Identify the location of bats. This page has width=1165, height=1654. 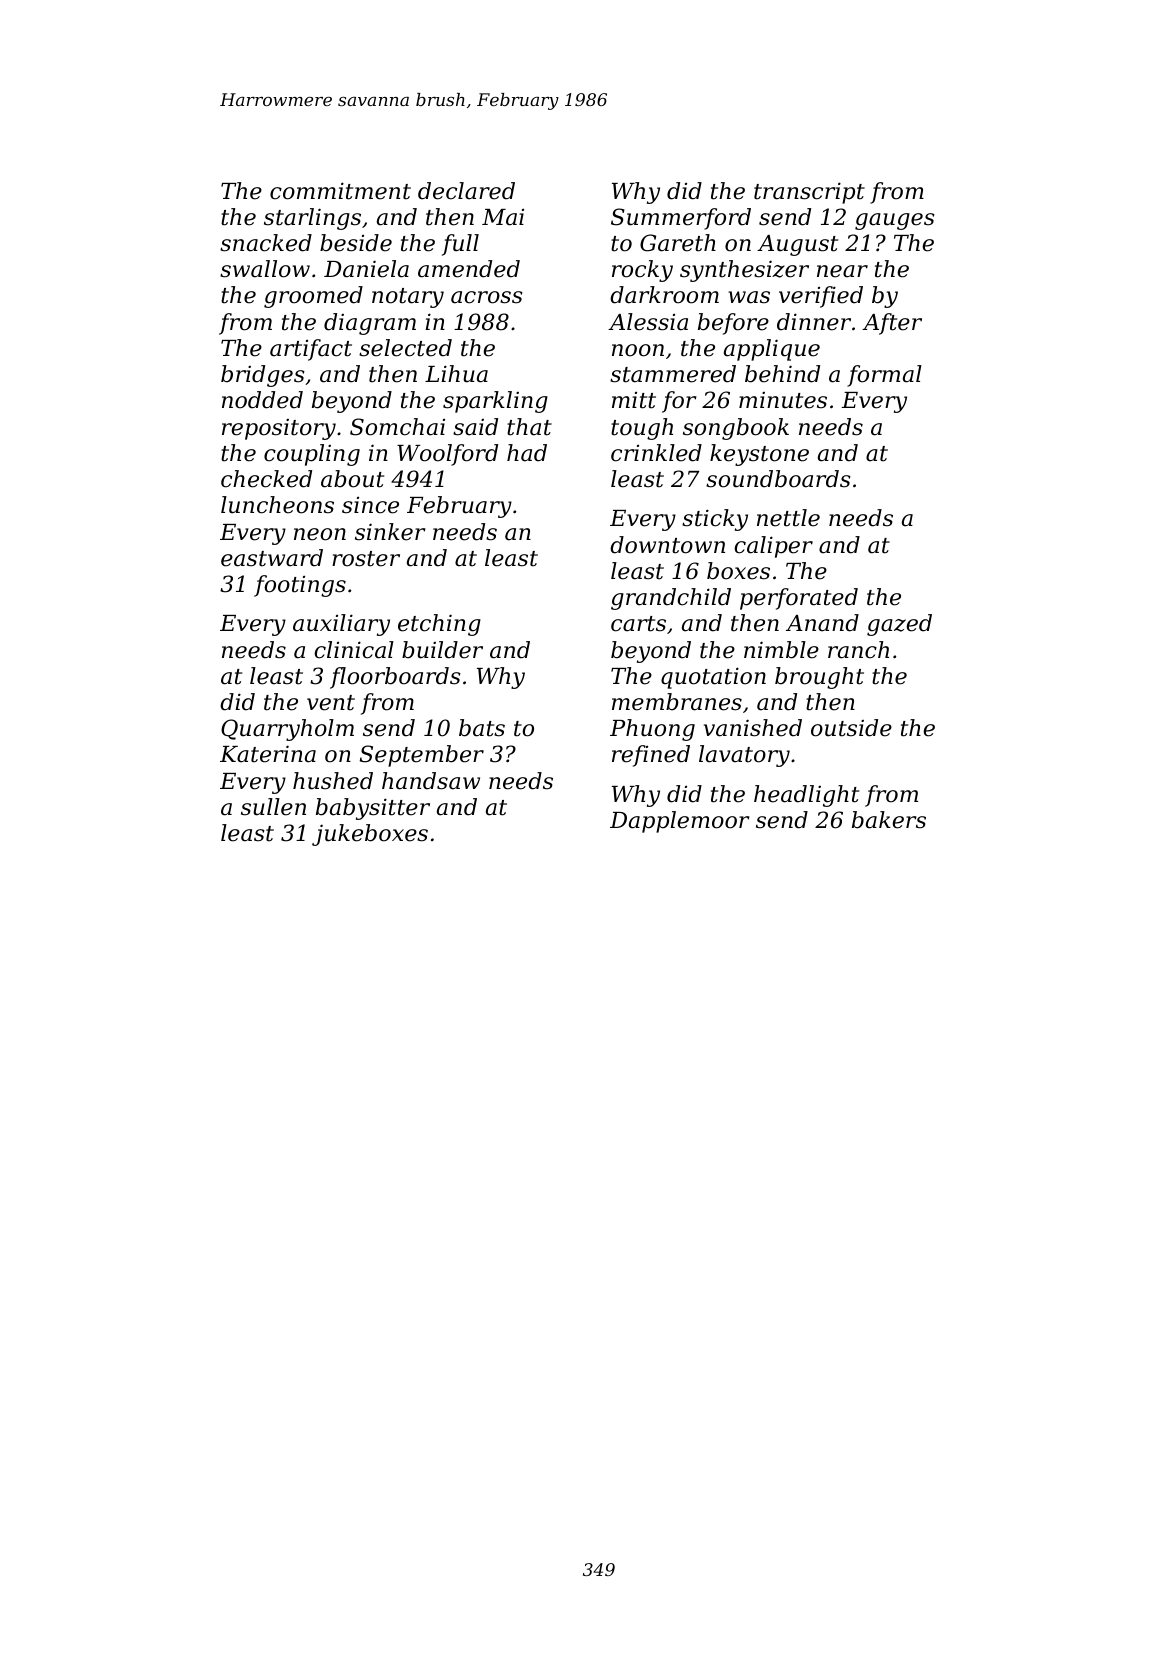
(482, 728).
